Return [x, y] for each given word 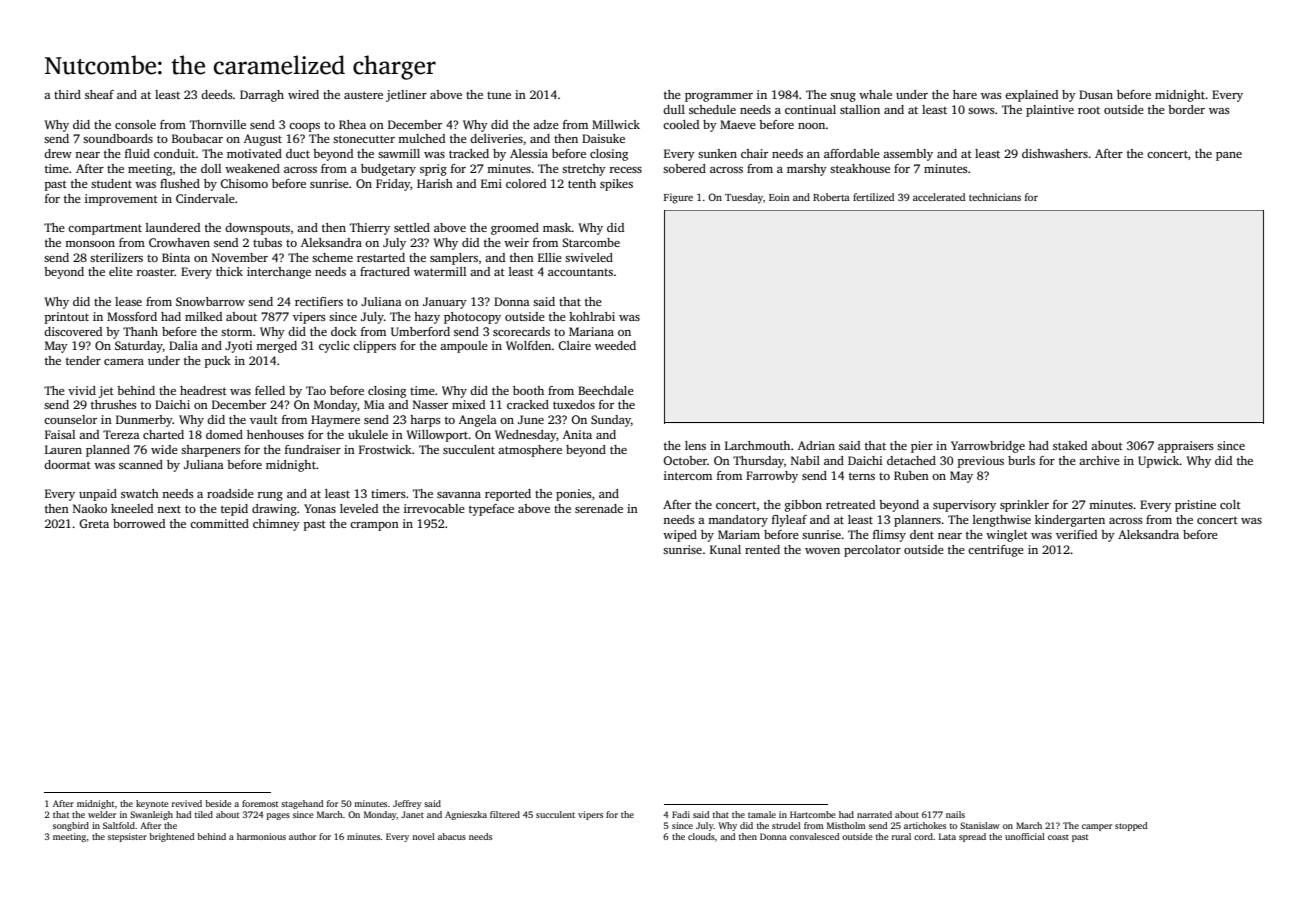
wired [303, 94]
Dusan [1096, 94]
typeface [491, 510]
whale [875, 94]
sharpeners [210, 451]
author [302, 836]
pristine [1195, 506]
